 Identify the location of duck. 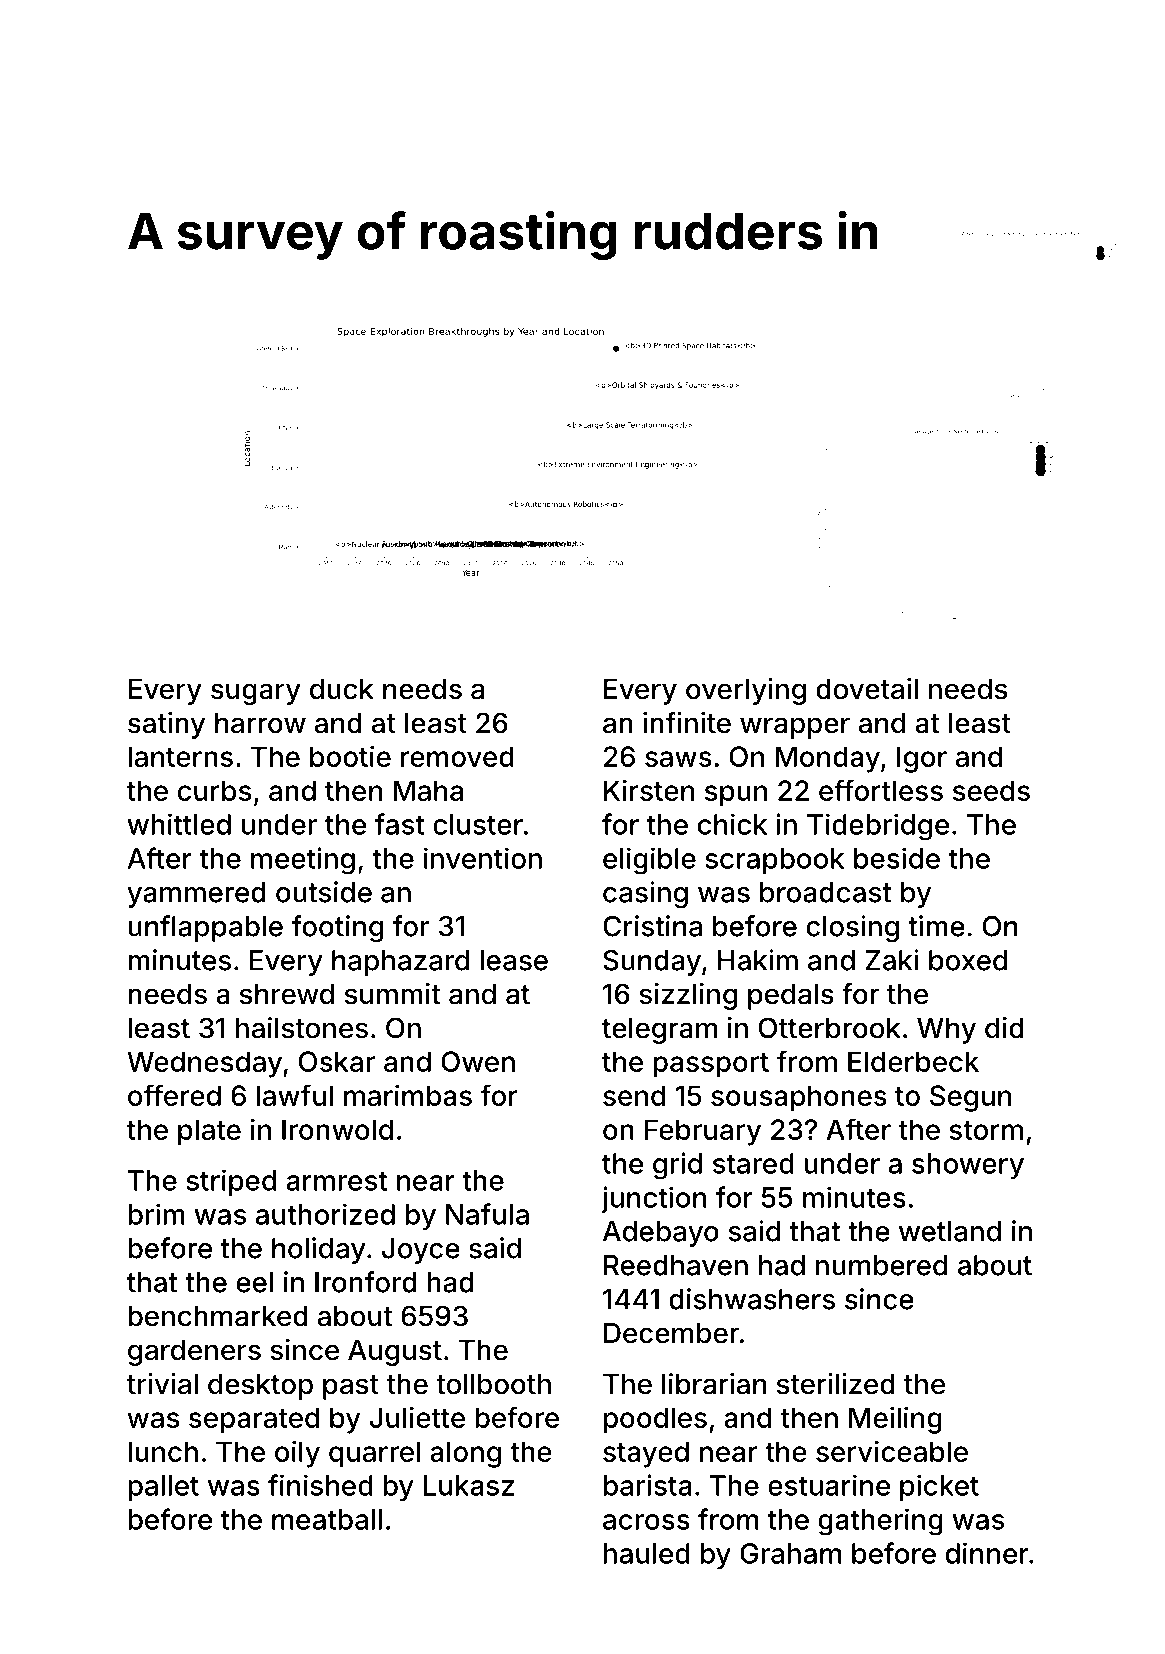
(342, 689).
